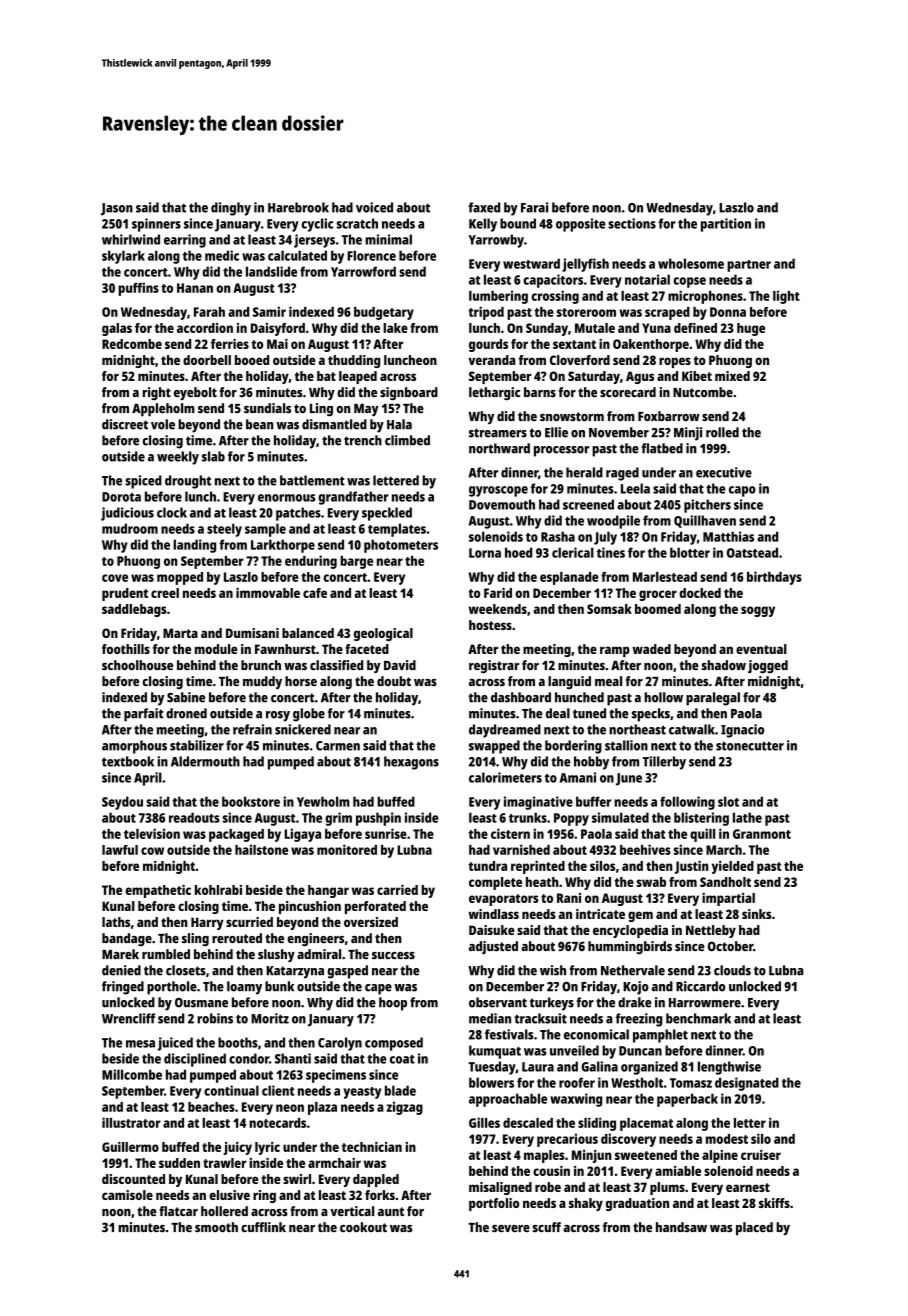 This image has width=908, height=1316. I want to click on schoolhouse, so click(137, 665).
